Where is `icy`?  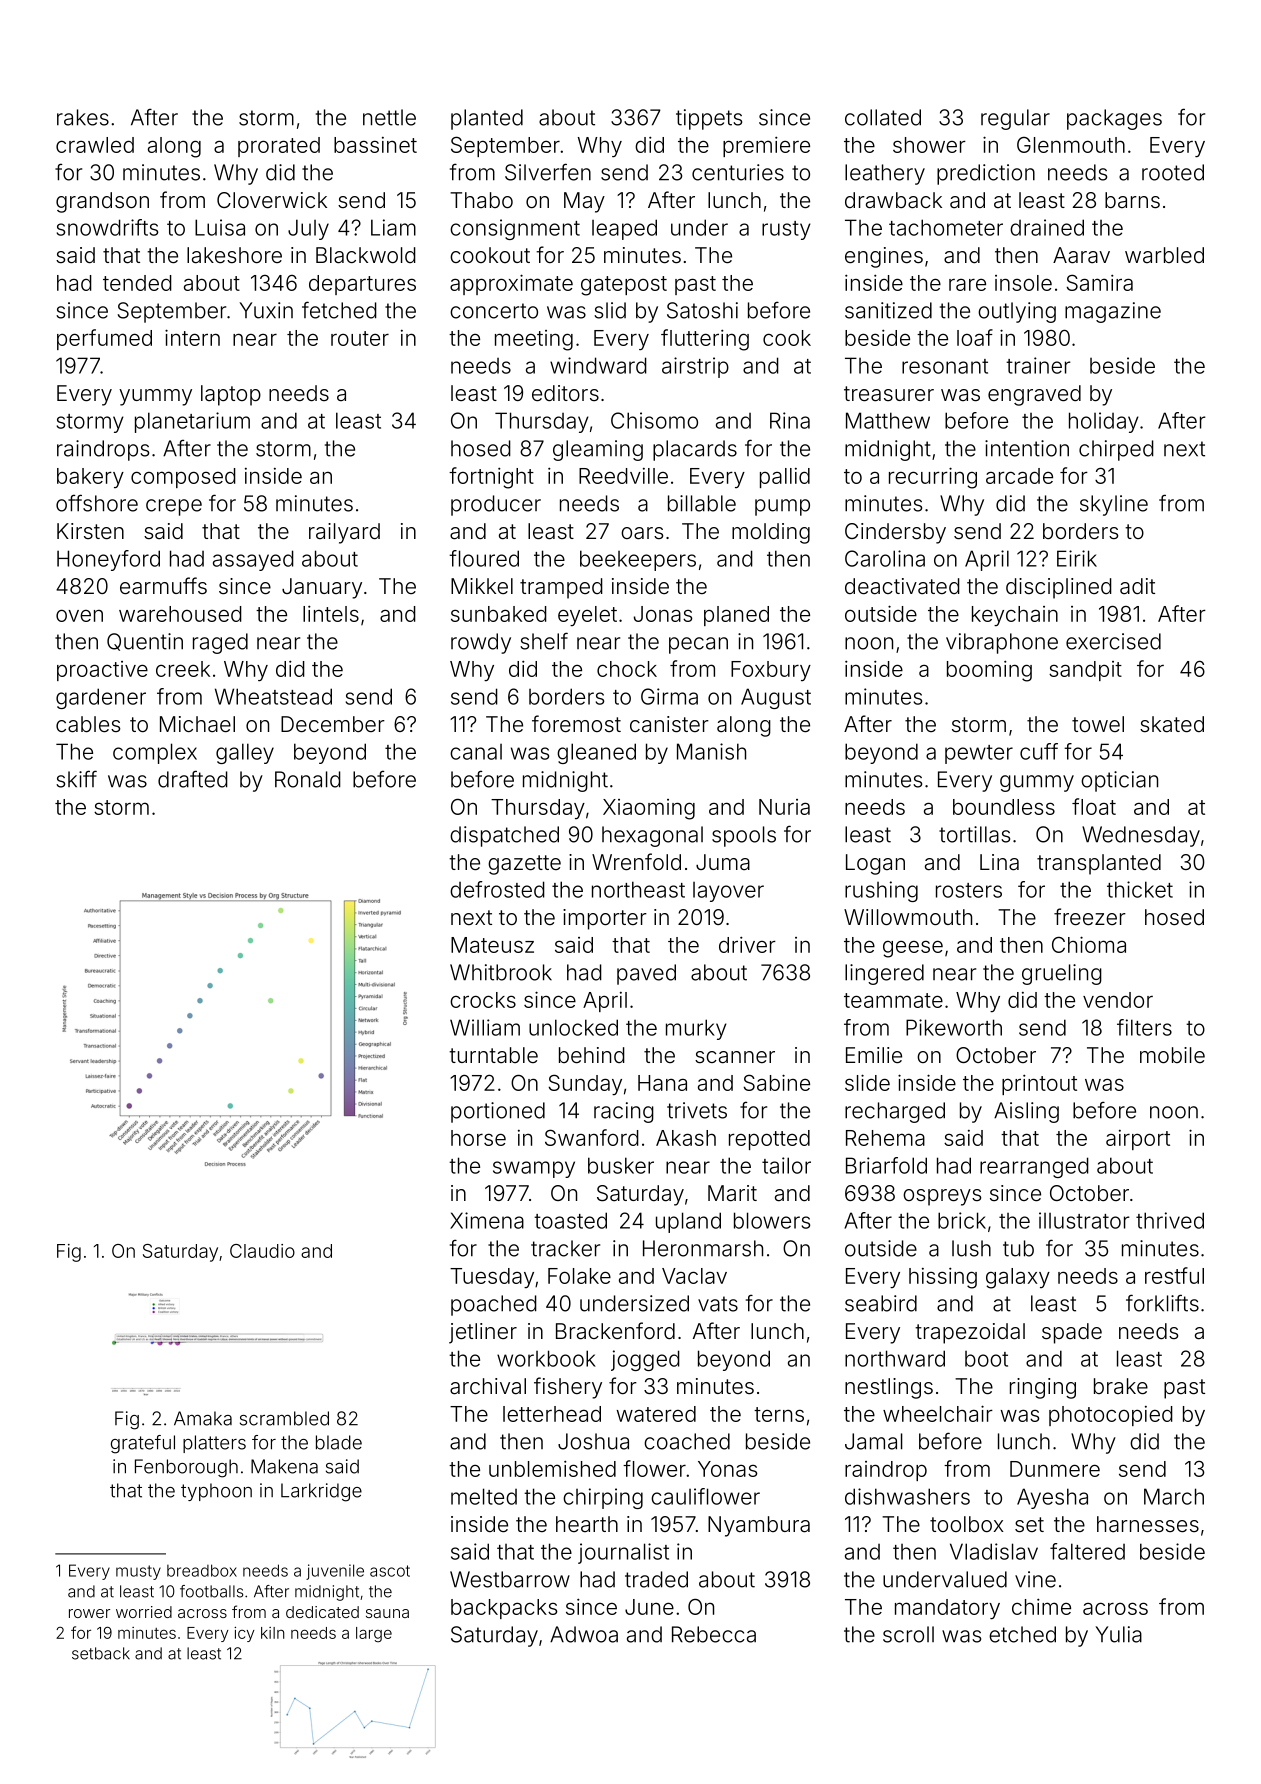 icy is located at coordinates (244, 1634).
